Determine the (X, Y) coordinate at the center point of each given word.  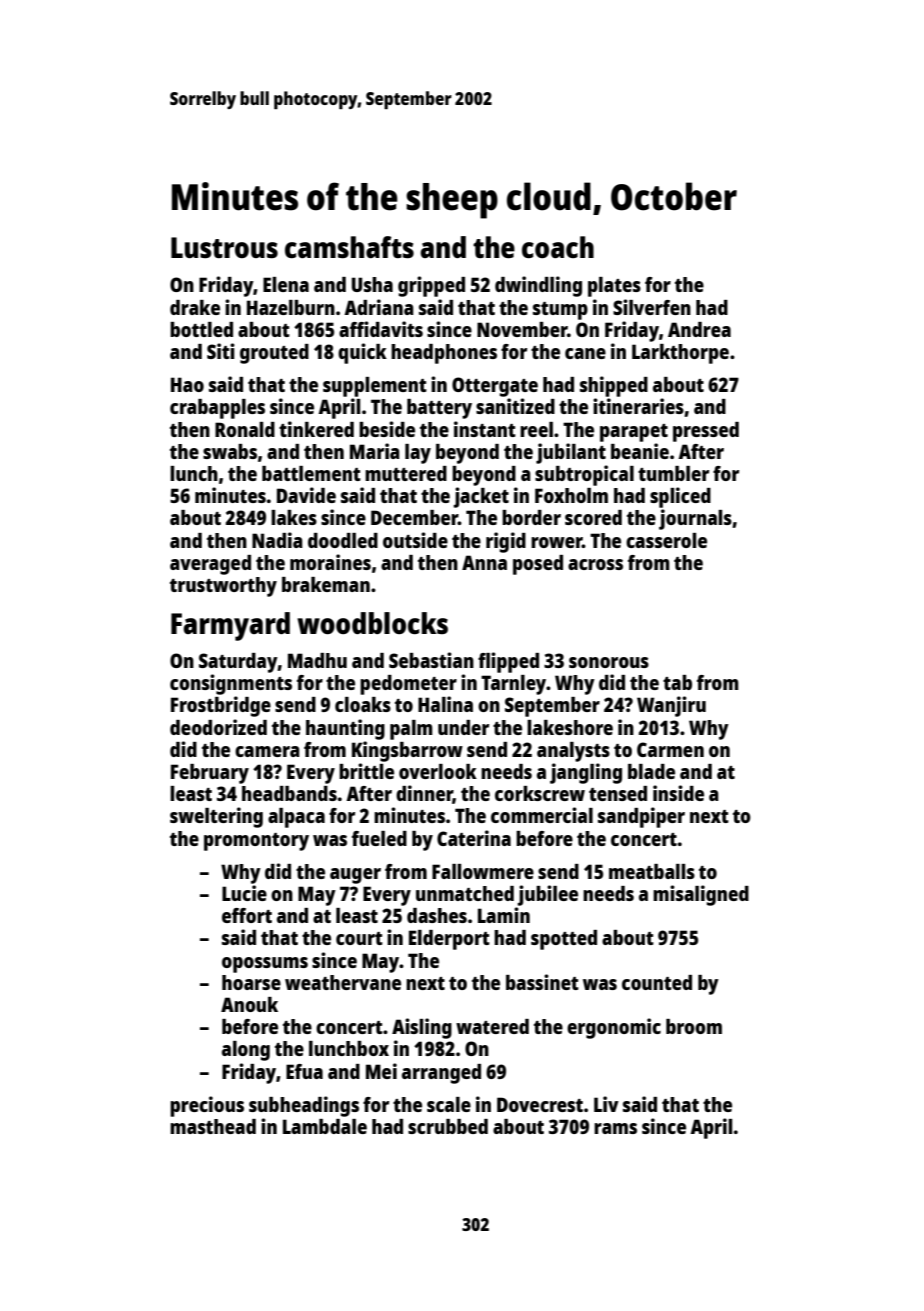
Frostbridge (221, 706)
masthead (213, 1126)
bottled (201, 329)
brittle (366, 771)
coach (558, 247)
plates (614, 287)
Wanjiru (671, 706)
